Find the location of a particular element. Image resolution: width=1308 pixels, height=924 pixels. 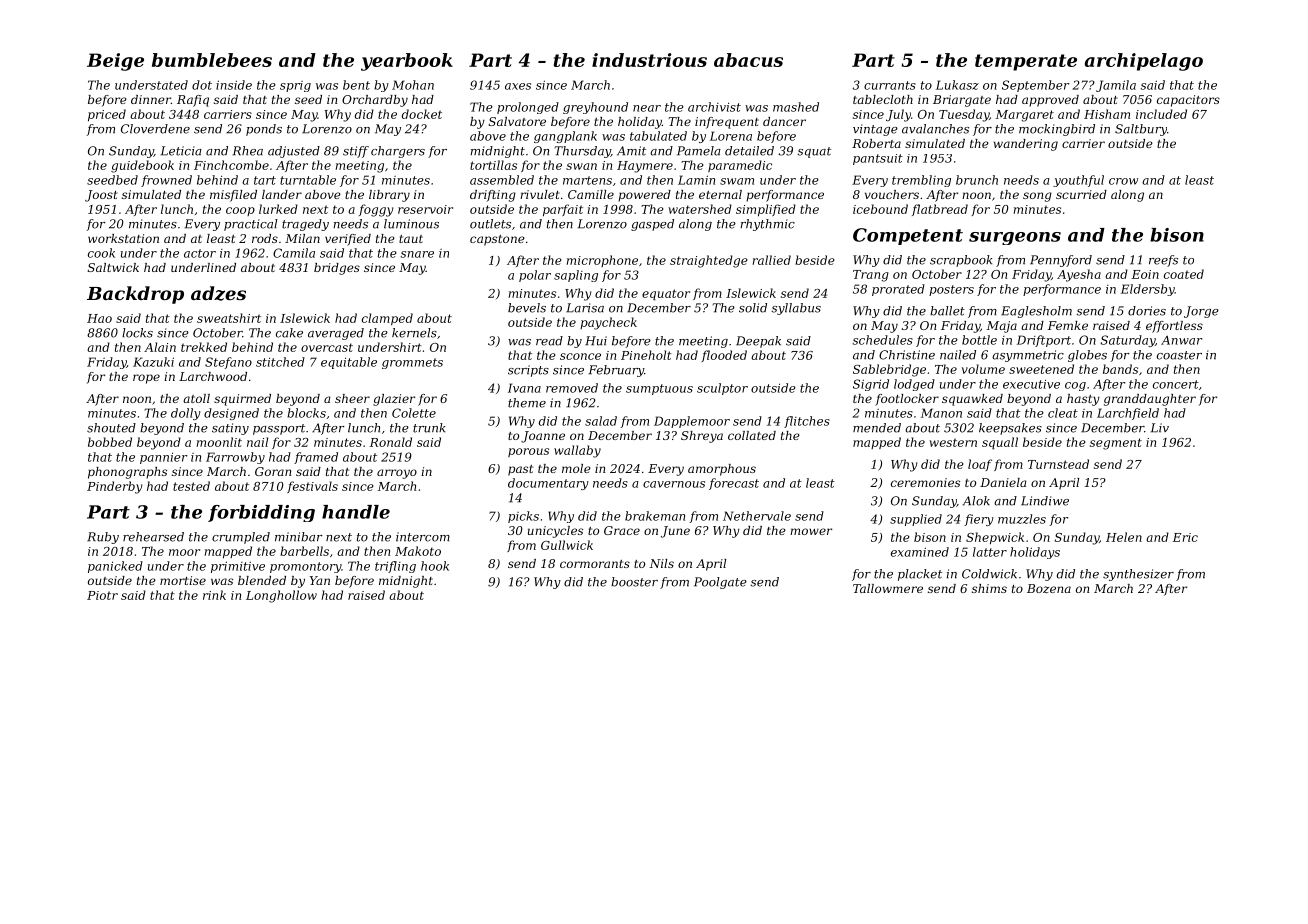

shims is located at coordinates (989, 588).
